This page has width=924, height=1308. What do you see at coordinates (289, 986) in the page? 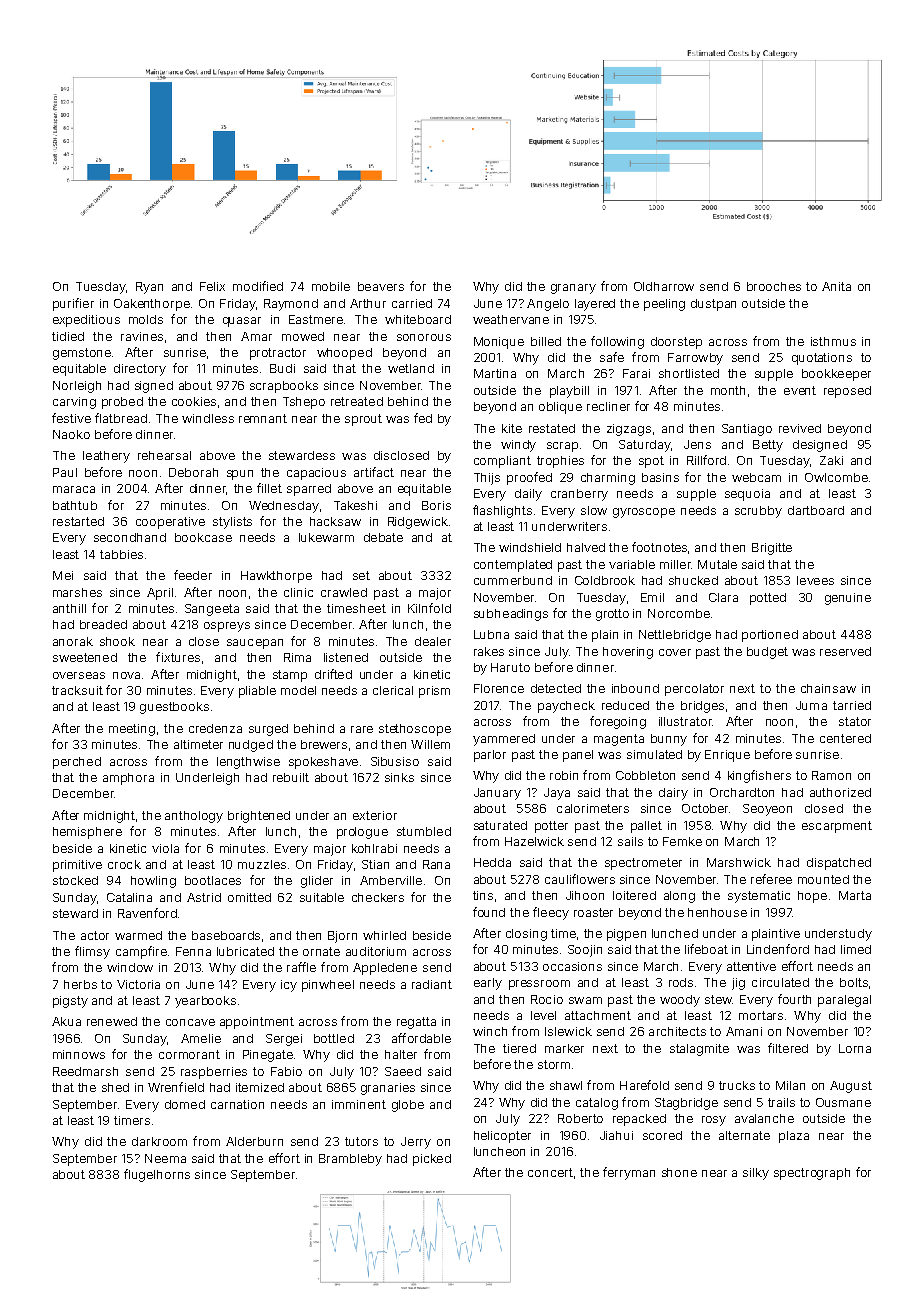
I see `icy` at bounding box center [289, 986].
